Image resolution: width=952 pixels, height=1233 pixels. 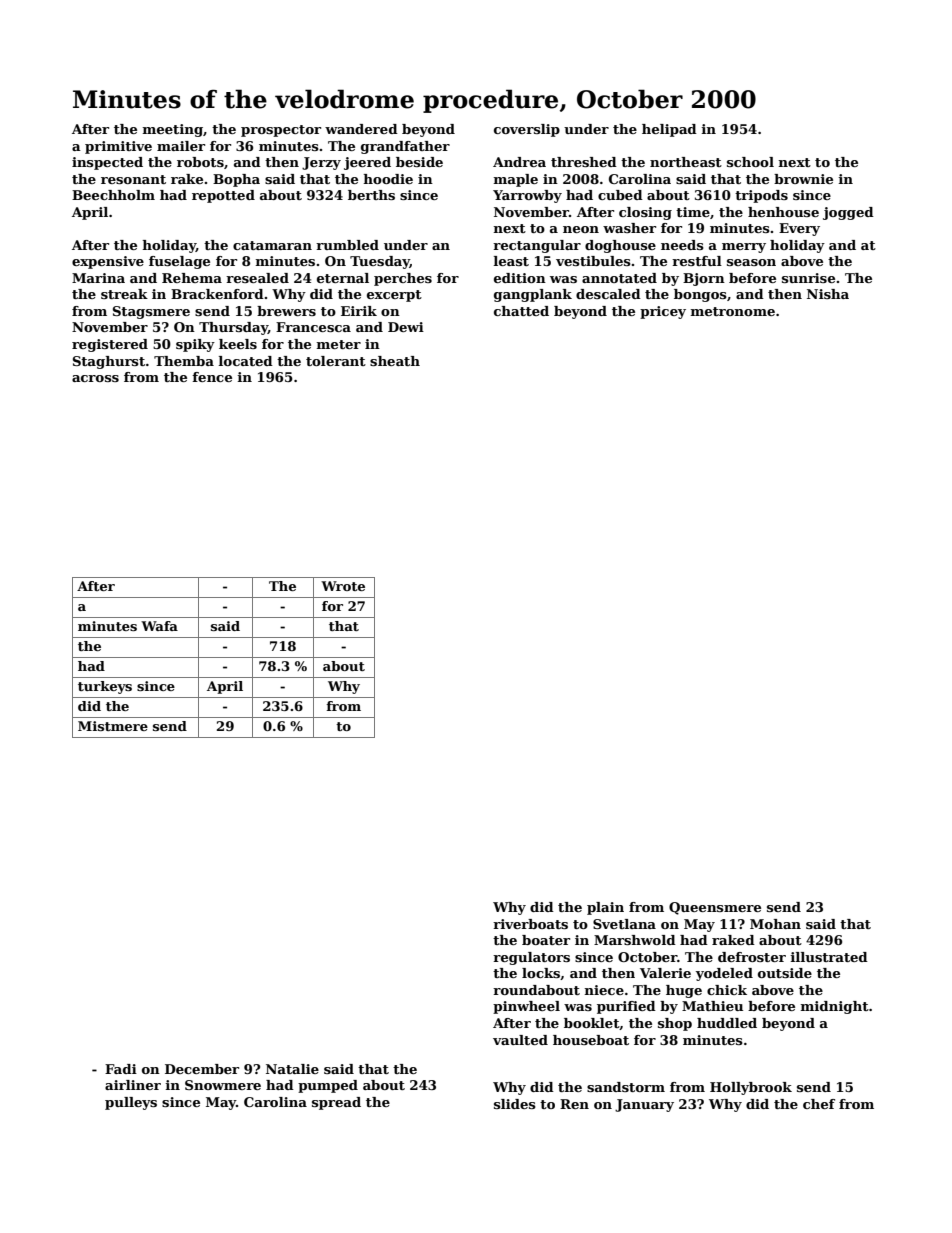 I want to click on Queensmere, so click(x=715, y=908).
